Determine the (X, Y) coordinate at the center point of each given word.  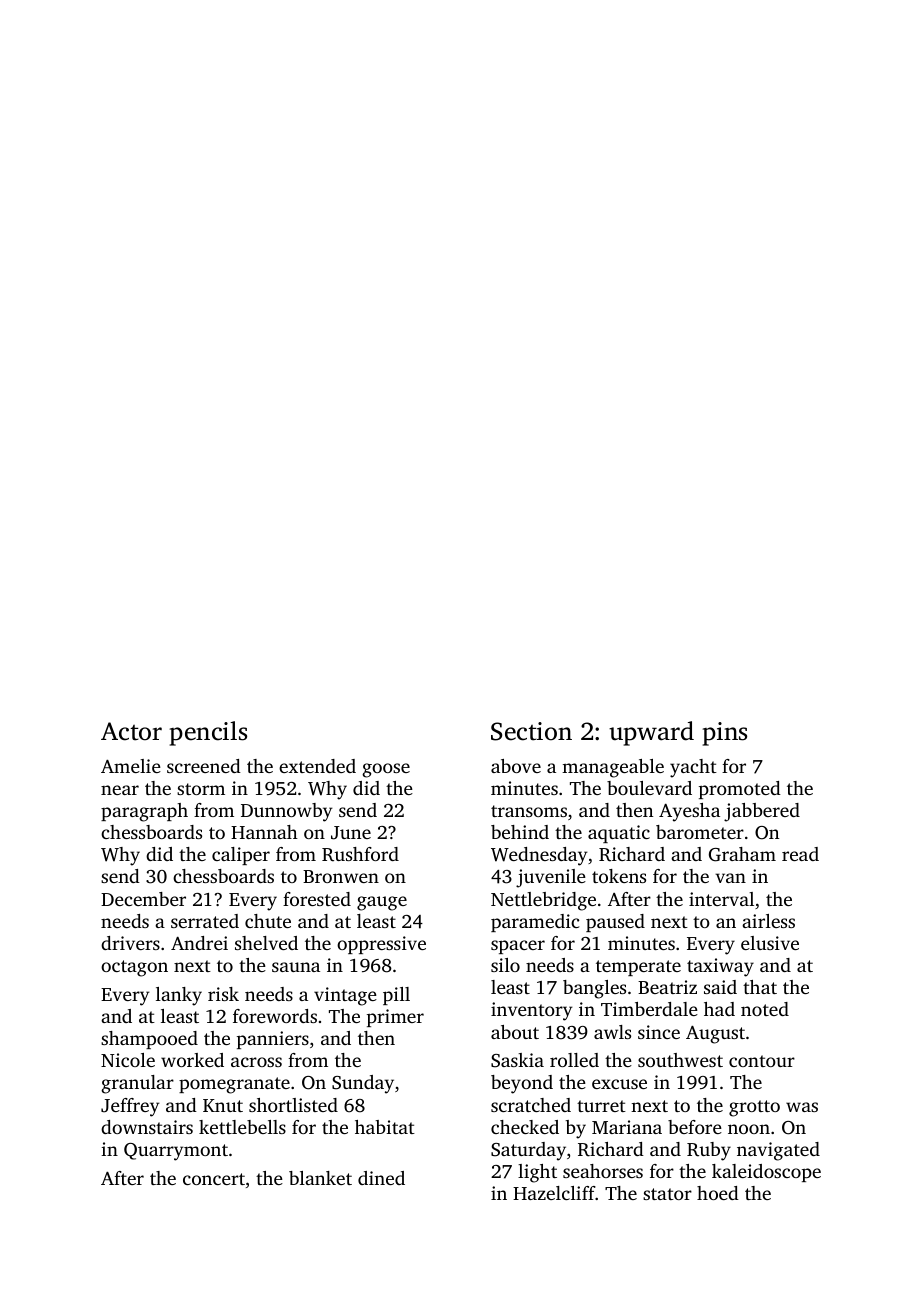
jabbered (762, 812)
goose (386, 770)
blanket (320, 1178)
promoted (740, 790)
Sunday (363, 1084)
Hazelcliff (554, 1193)
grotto (754, 1108)
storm (201, 789)
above (516, 766)
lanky (179, 996)
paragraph (144, 812)
